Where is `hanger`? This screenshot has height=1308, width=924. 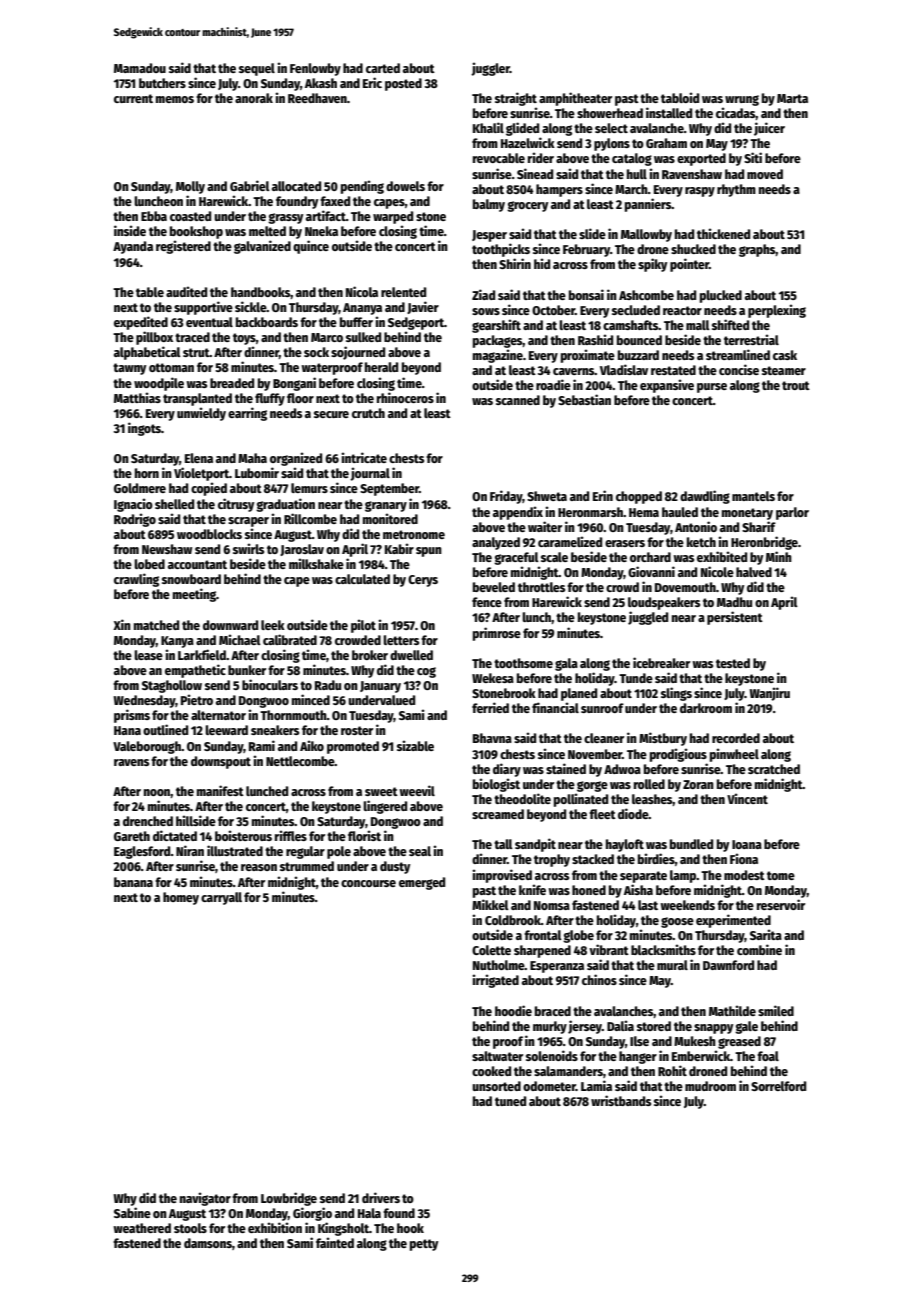
hanger is located at coordinates (638, 1057).
